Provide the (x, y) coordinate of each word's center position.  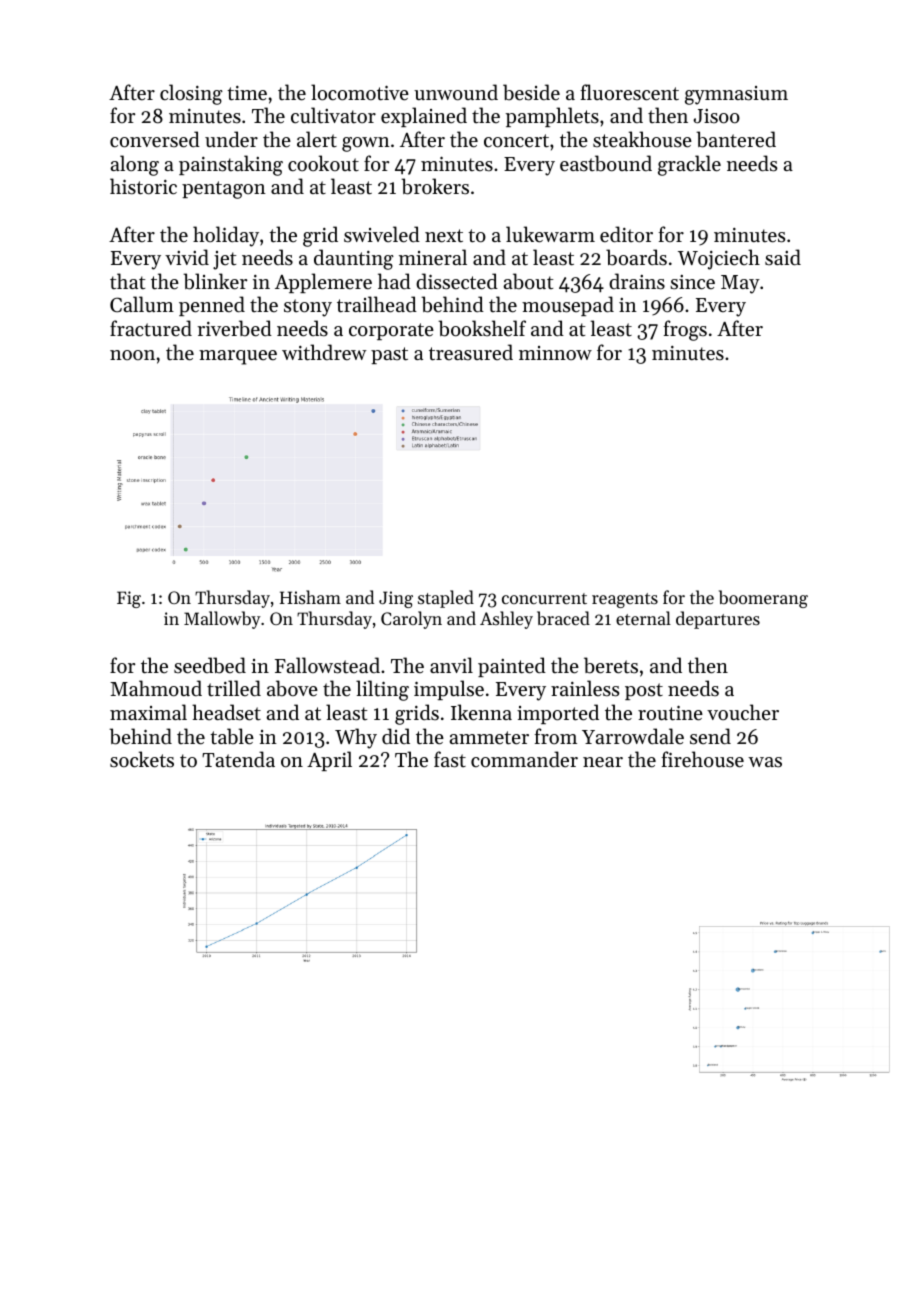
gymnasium (736, 95)
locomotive (360, 92)
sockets (142, 759)
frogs (685, 330)
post (644, 691)
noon (132, 355)
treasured (471, 352)
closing (191, 94)
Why (356, 738)
